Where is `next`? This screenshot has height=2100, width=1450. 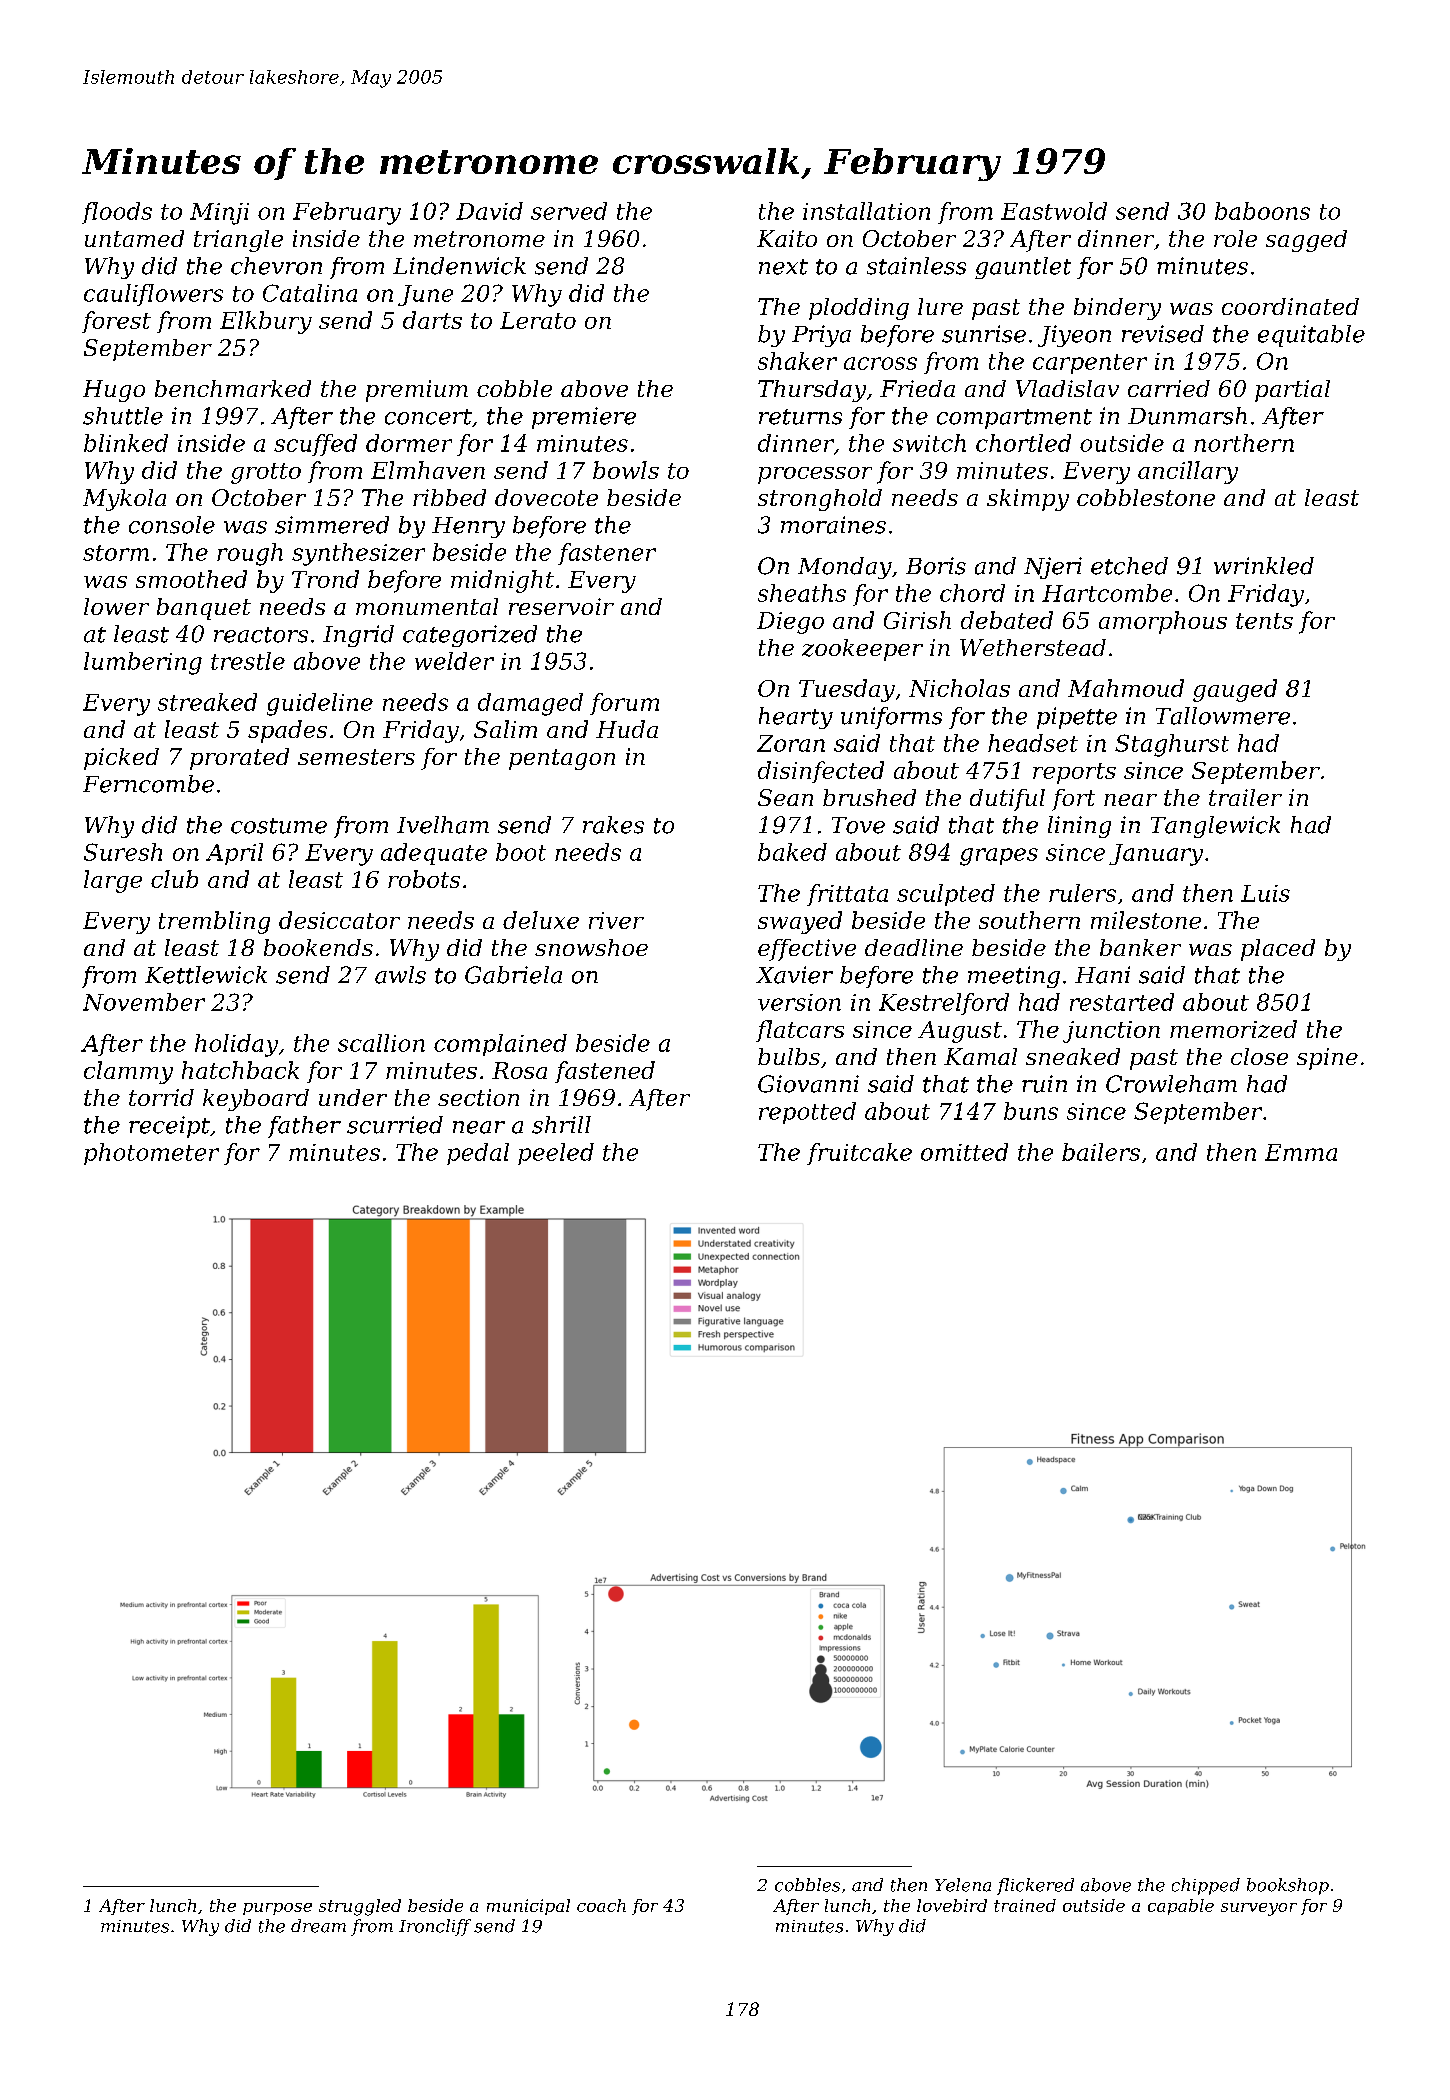
next is located at coordinates (783, 267).
